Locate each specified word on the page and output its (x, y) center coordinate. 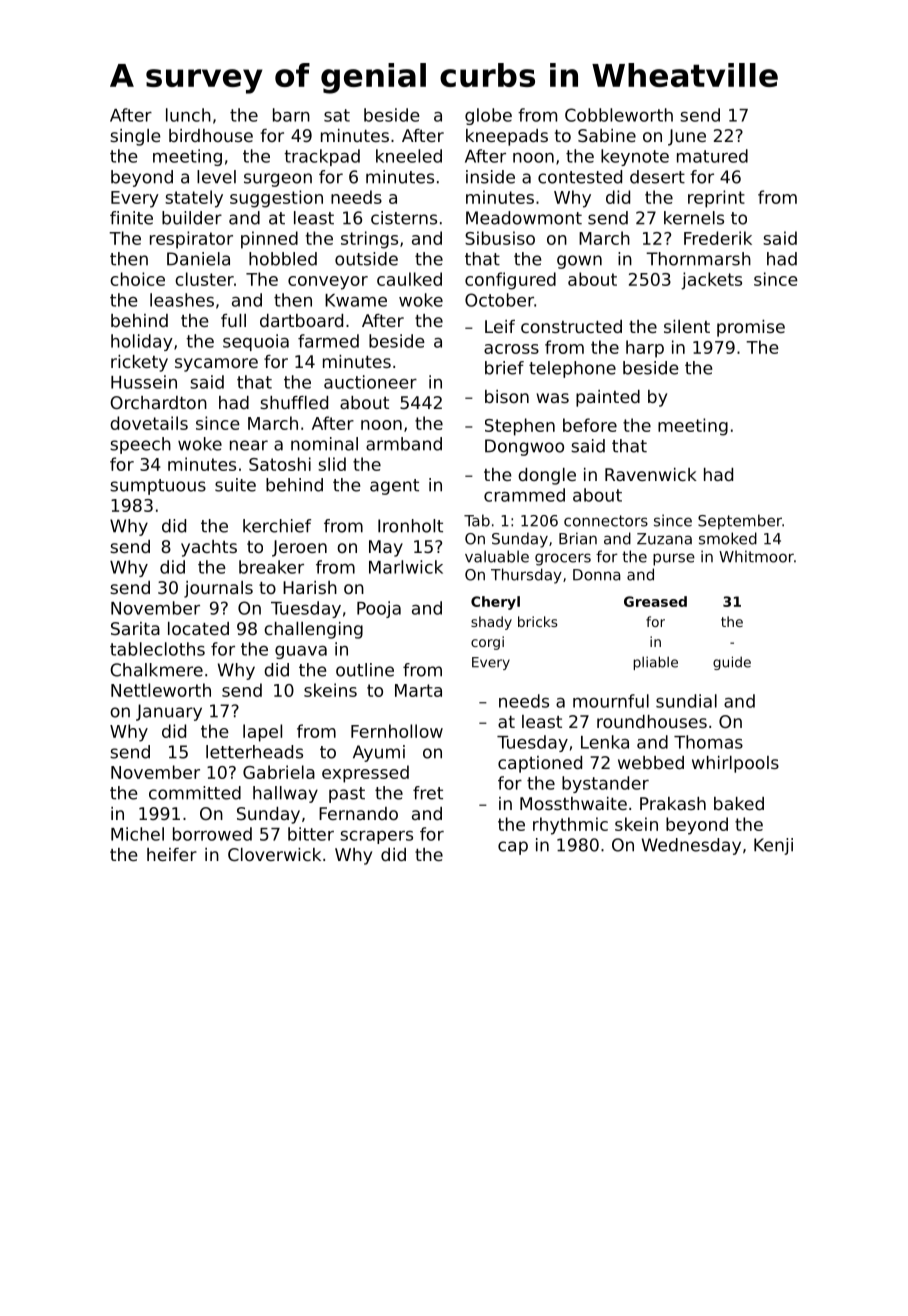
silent (687, 326)
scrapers (376, 837)
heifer (172, 854)
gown (579, 262)
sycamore (216, 365)
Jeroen (299, 548)
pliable (656, 663)
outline (365, 670)
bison (507, 396)
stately (194, 199)
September (740, 522)
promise (751, 328)
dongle (547, 476)
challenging (313, 630)
